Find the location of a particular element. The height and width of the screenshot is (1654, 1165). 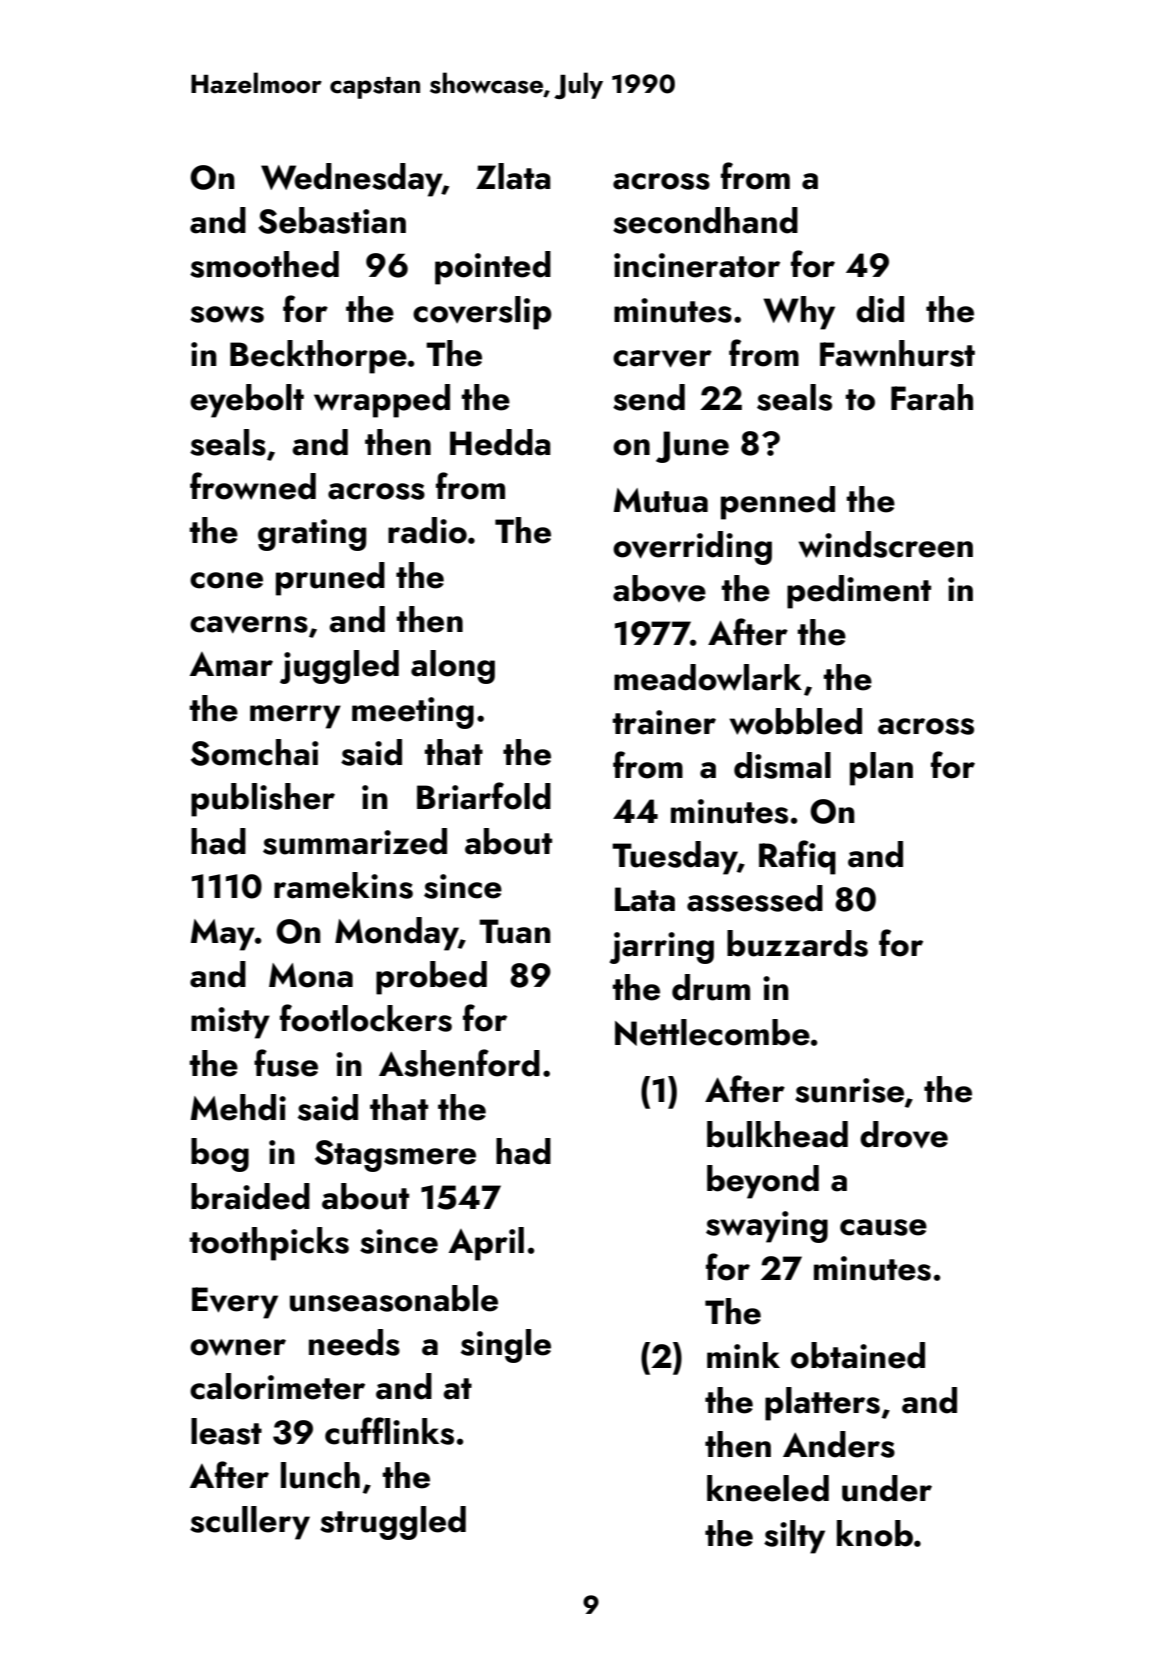

grating is located at coordinates (312, 535).
